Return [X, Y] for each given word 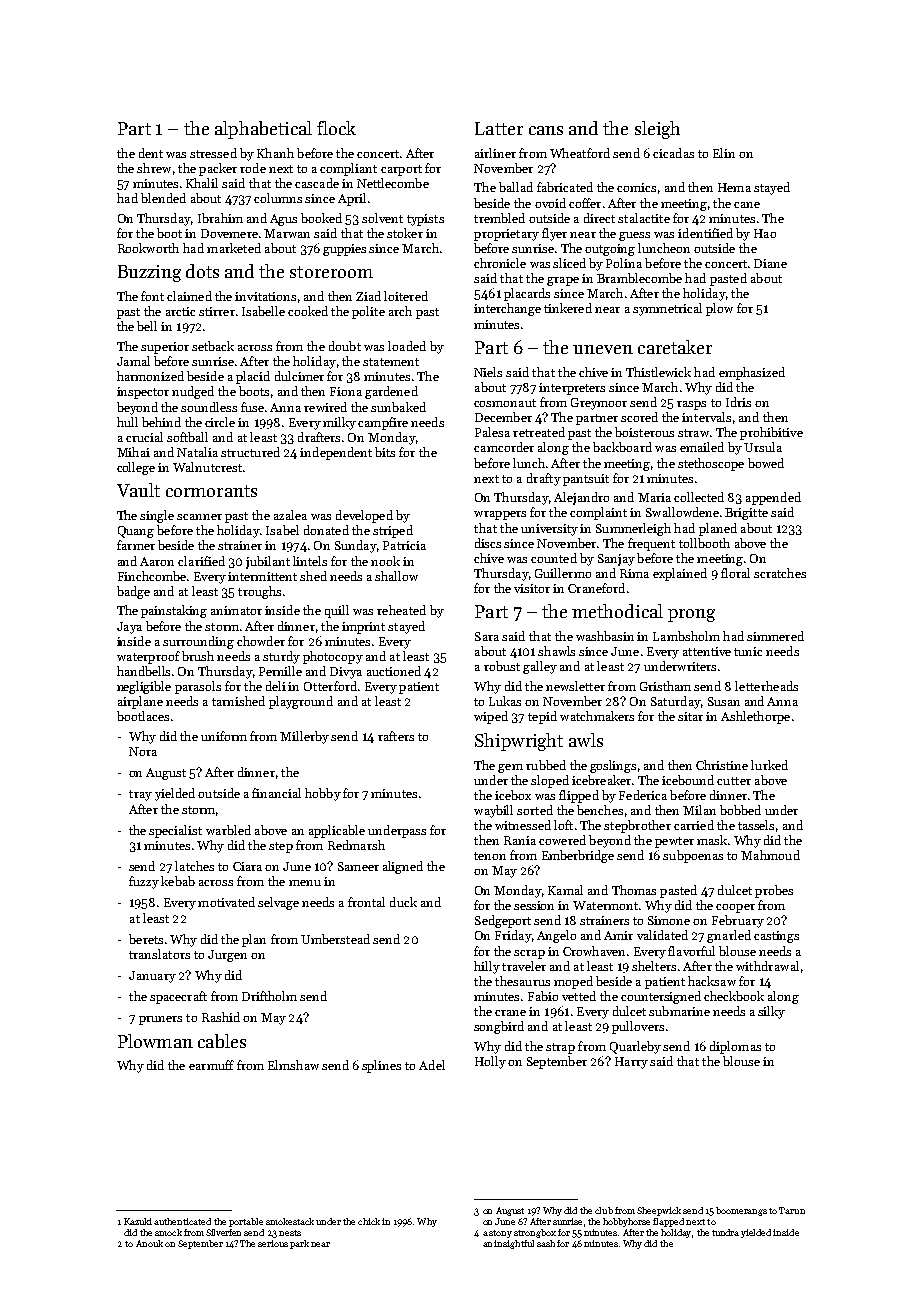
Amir [618, 935]
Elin [724, 153]
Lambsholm [686, 636]
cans [546, 130]
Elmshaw [293, 1065]
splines [381, 1066]
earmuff [211, 1065]
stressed [213, 153]
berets [146, 939]
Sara [487, 636]
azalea [290, 515]
